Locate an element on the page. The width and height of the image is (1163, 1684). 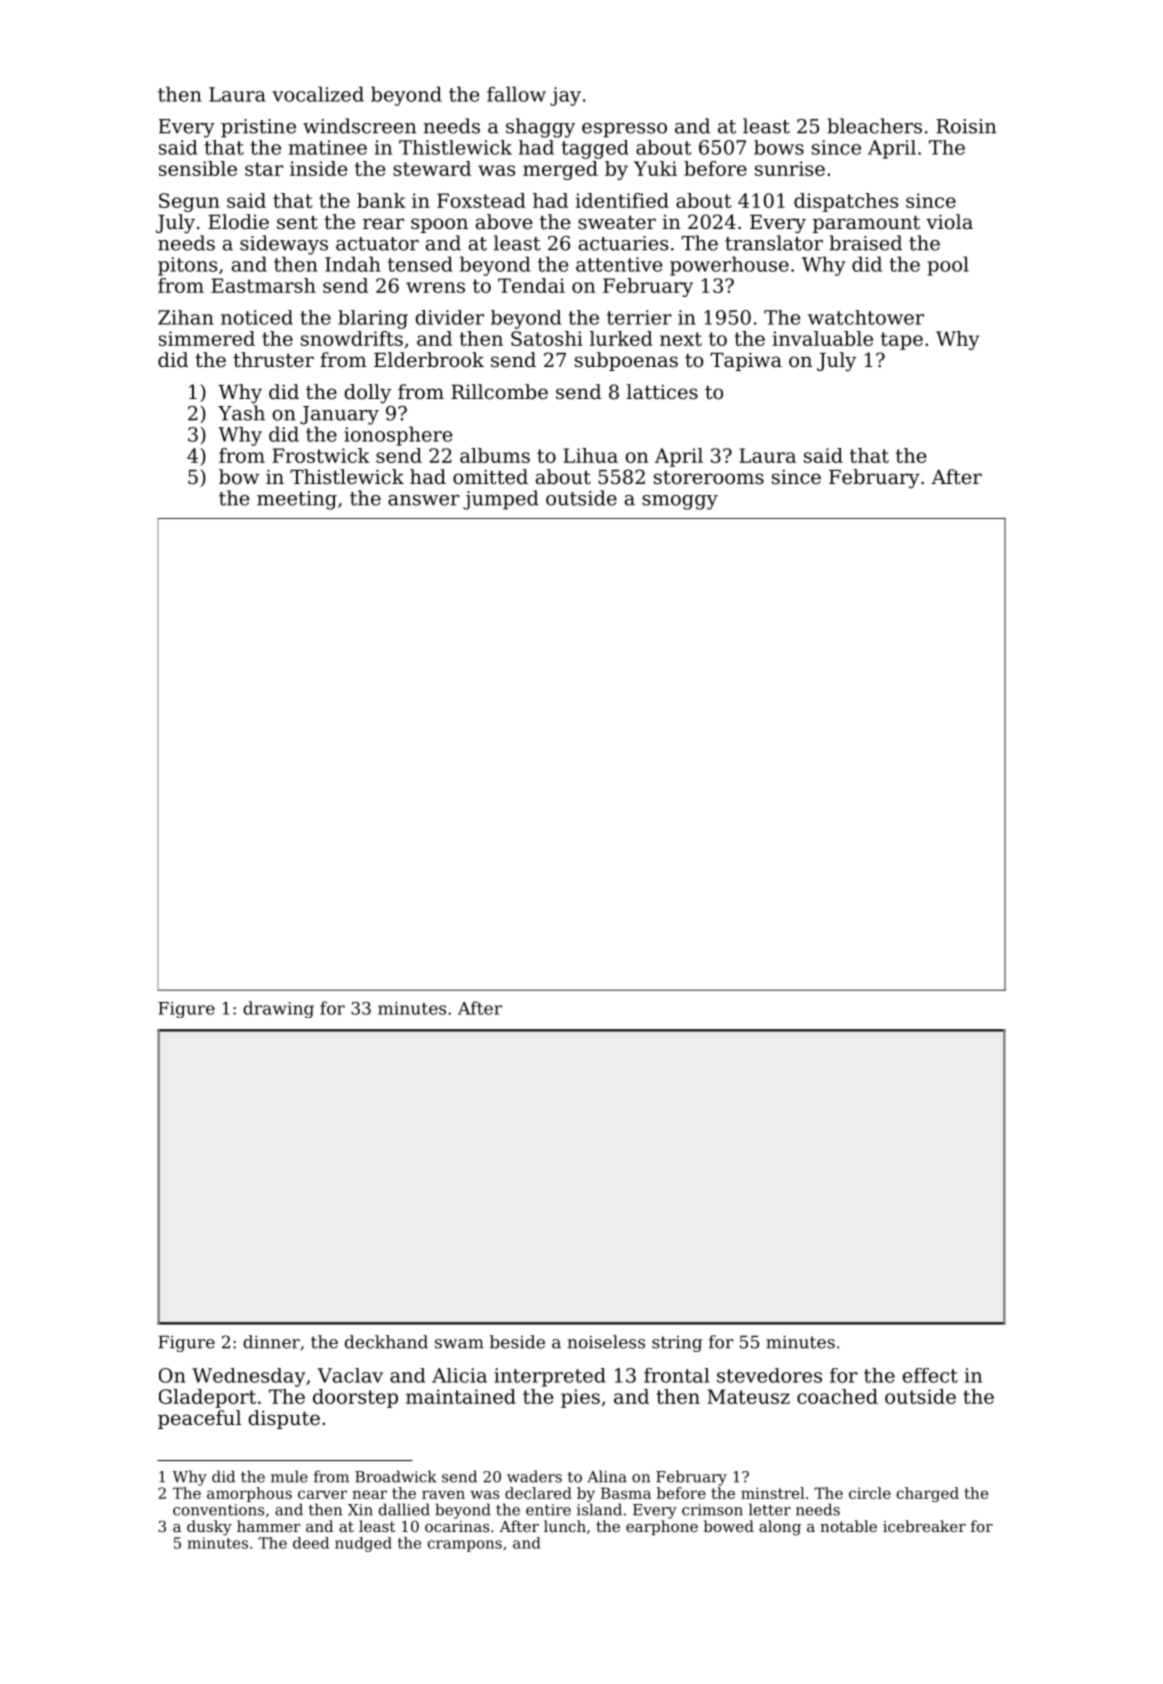
string is located at coordinates (677, 1344).
